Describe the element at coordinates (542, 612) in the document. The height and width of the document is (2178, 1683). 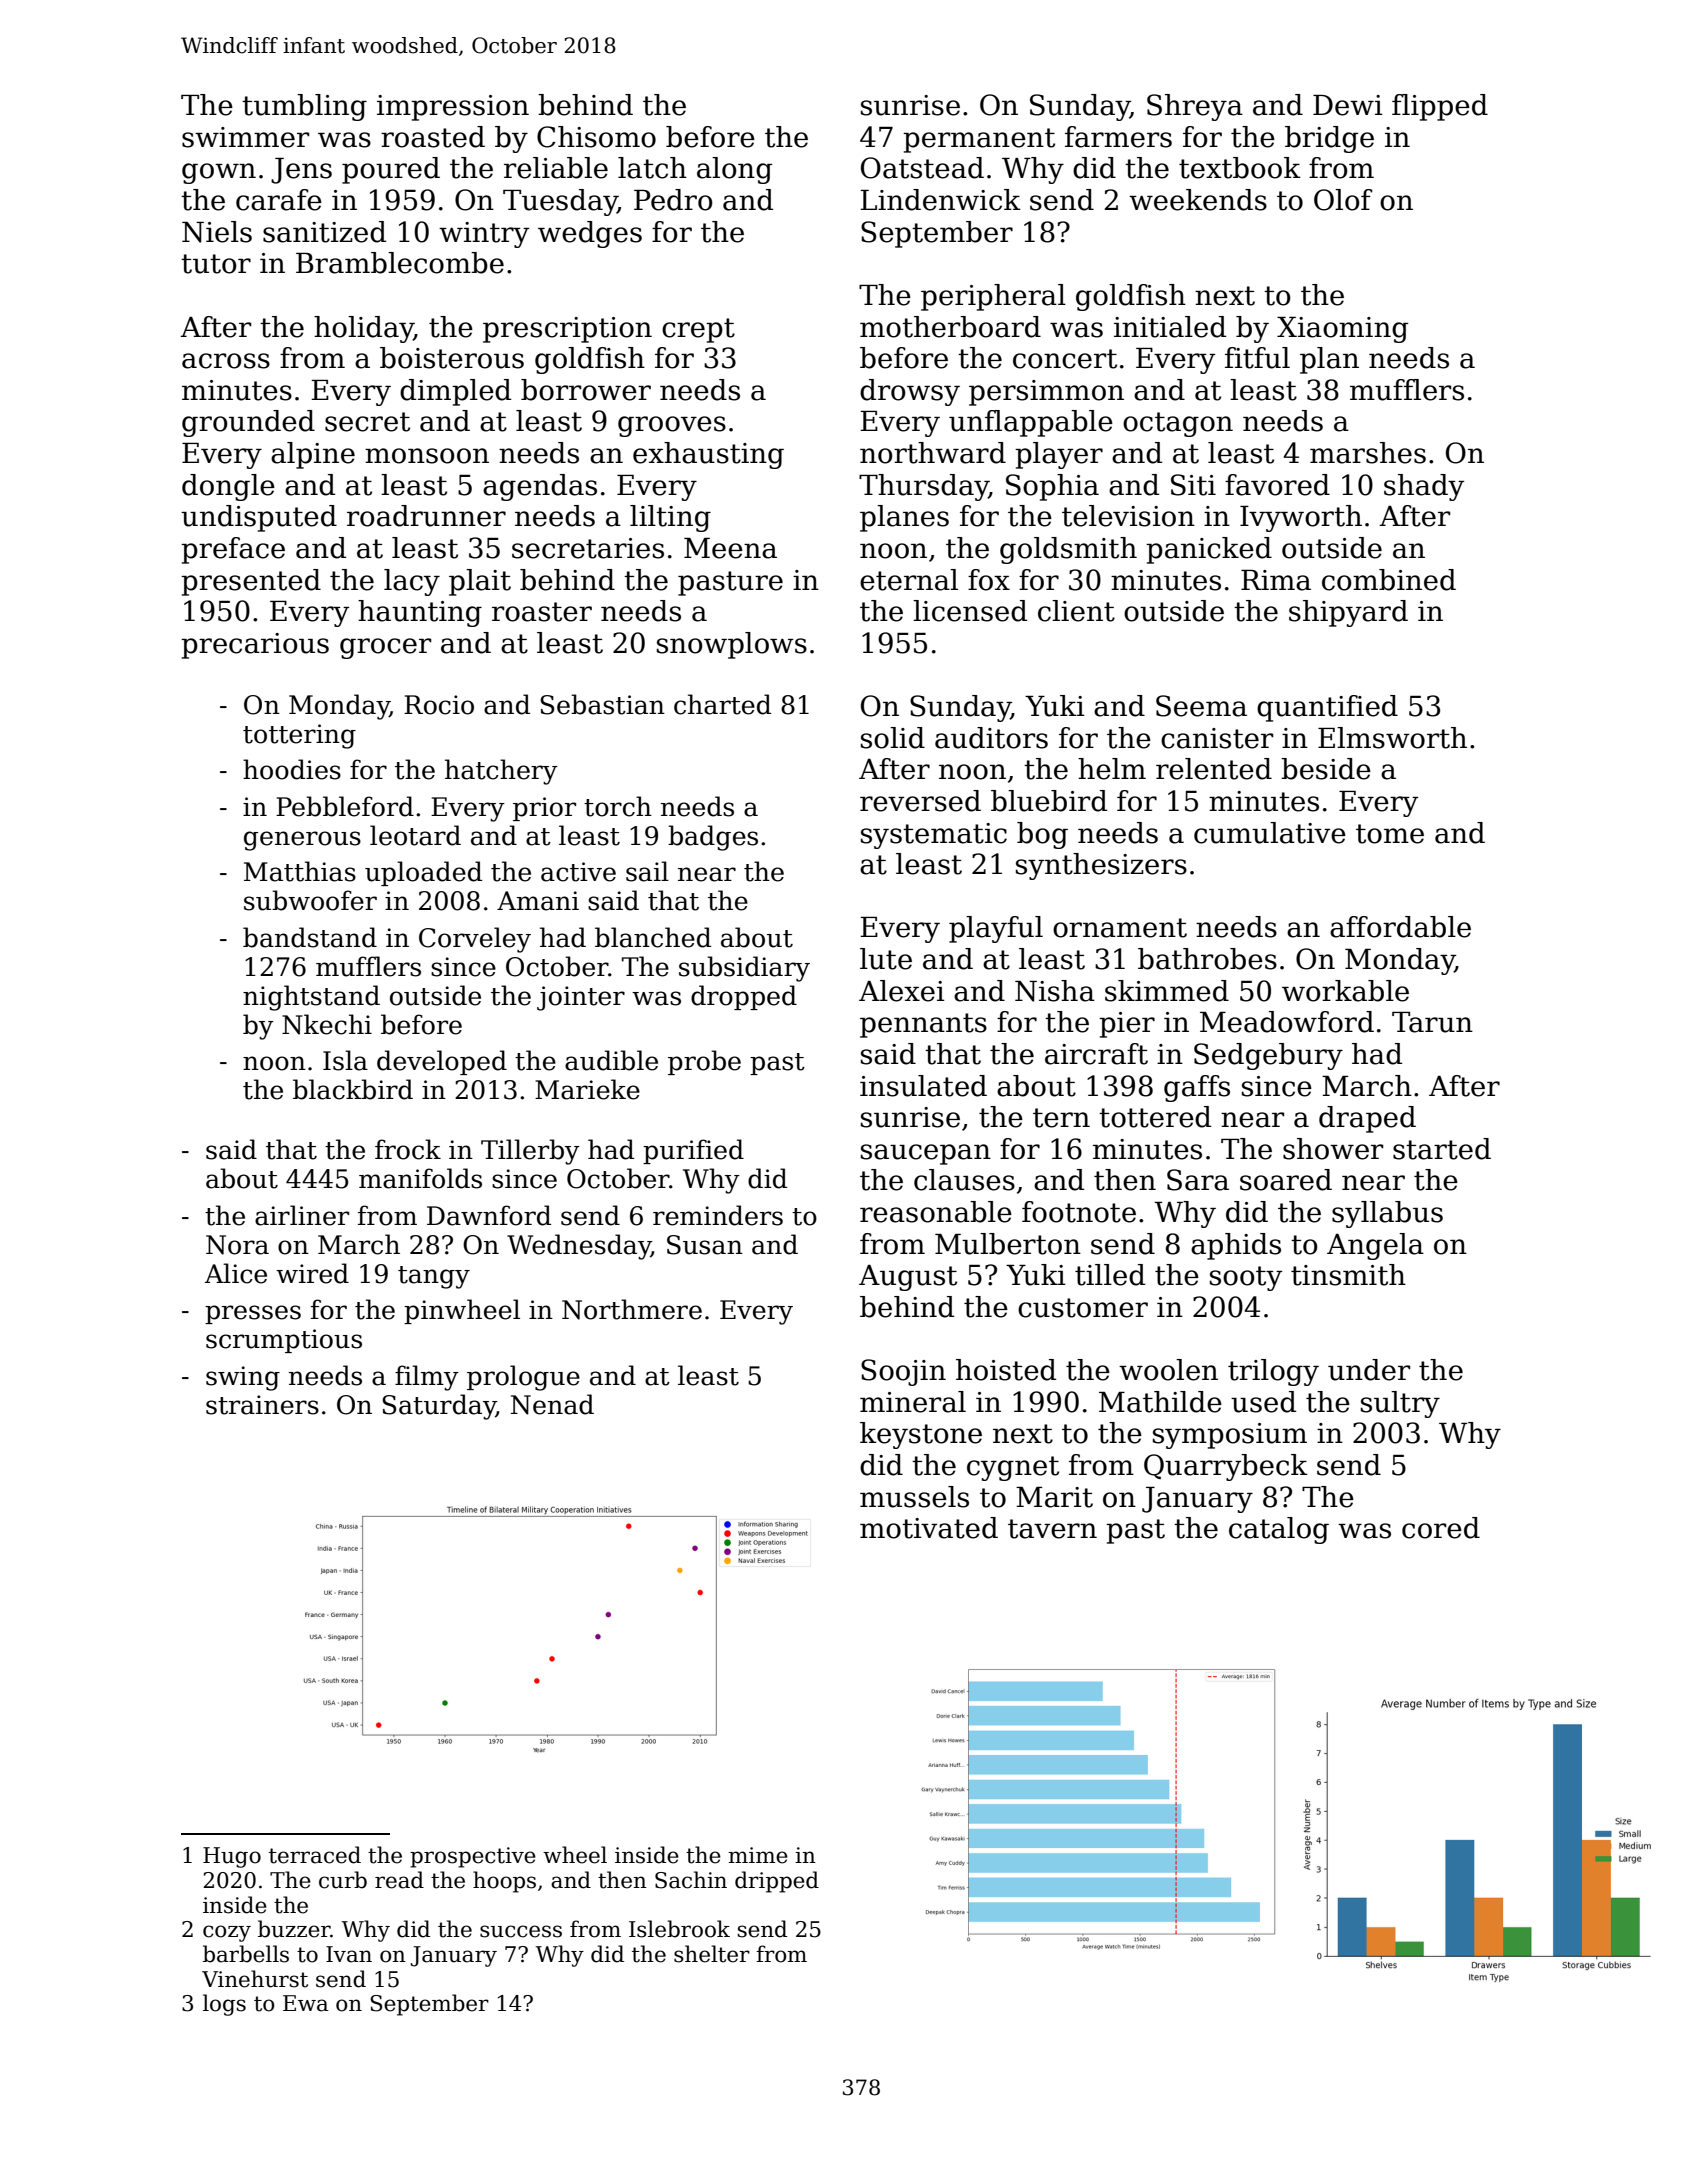
I see `roaster` at that location.
